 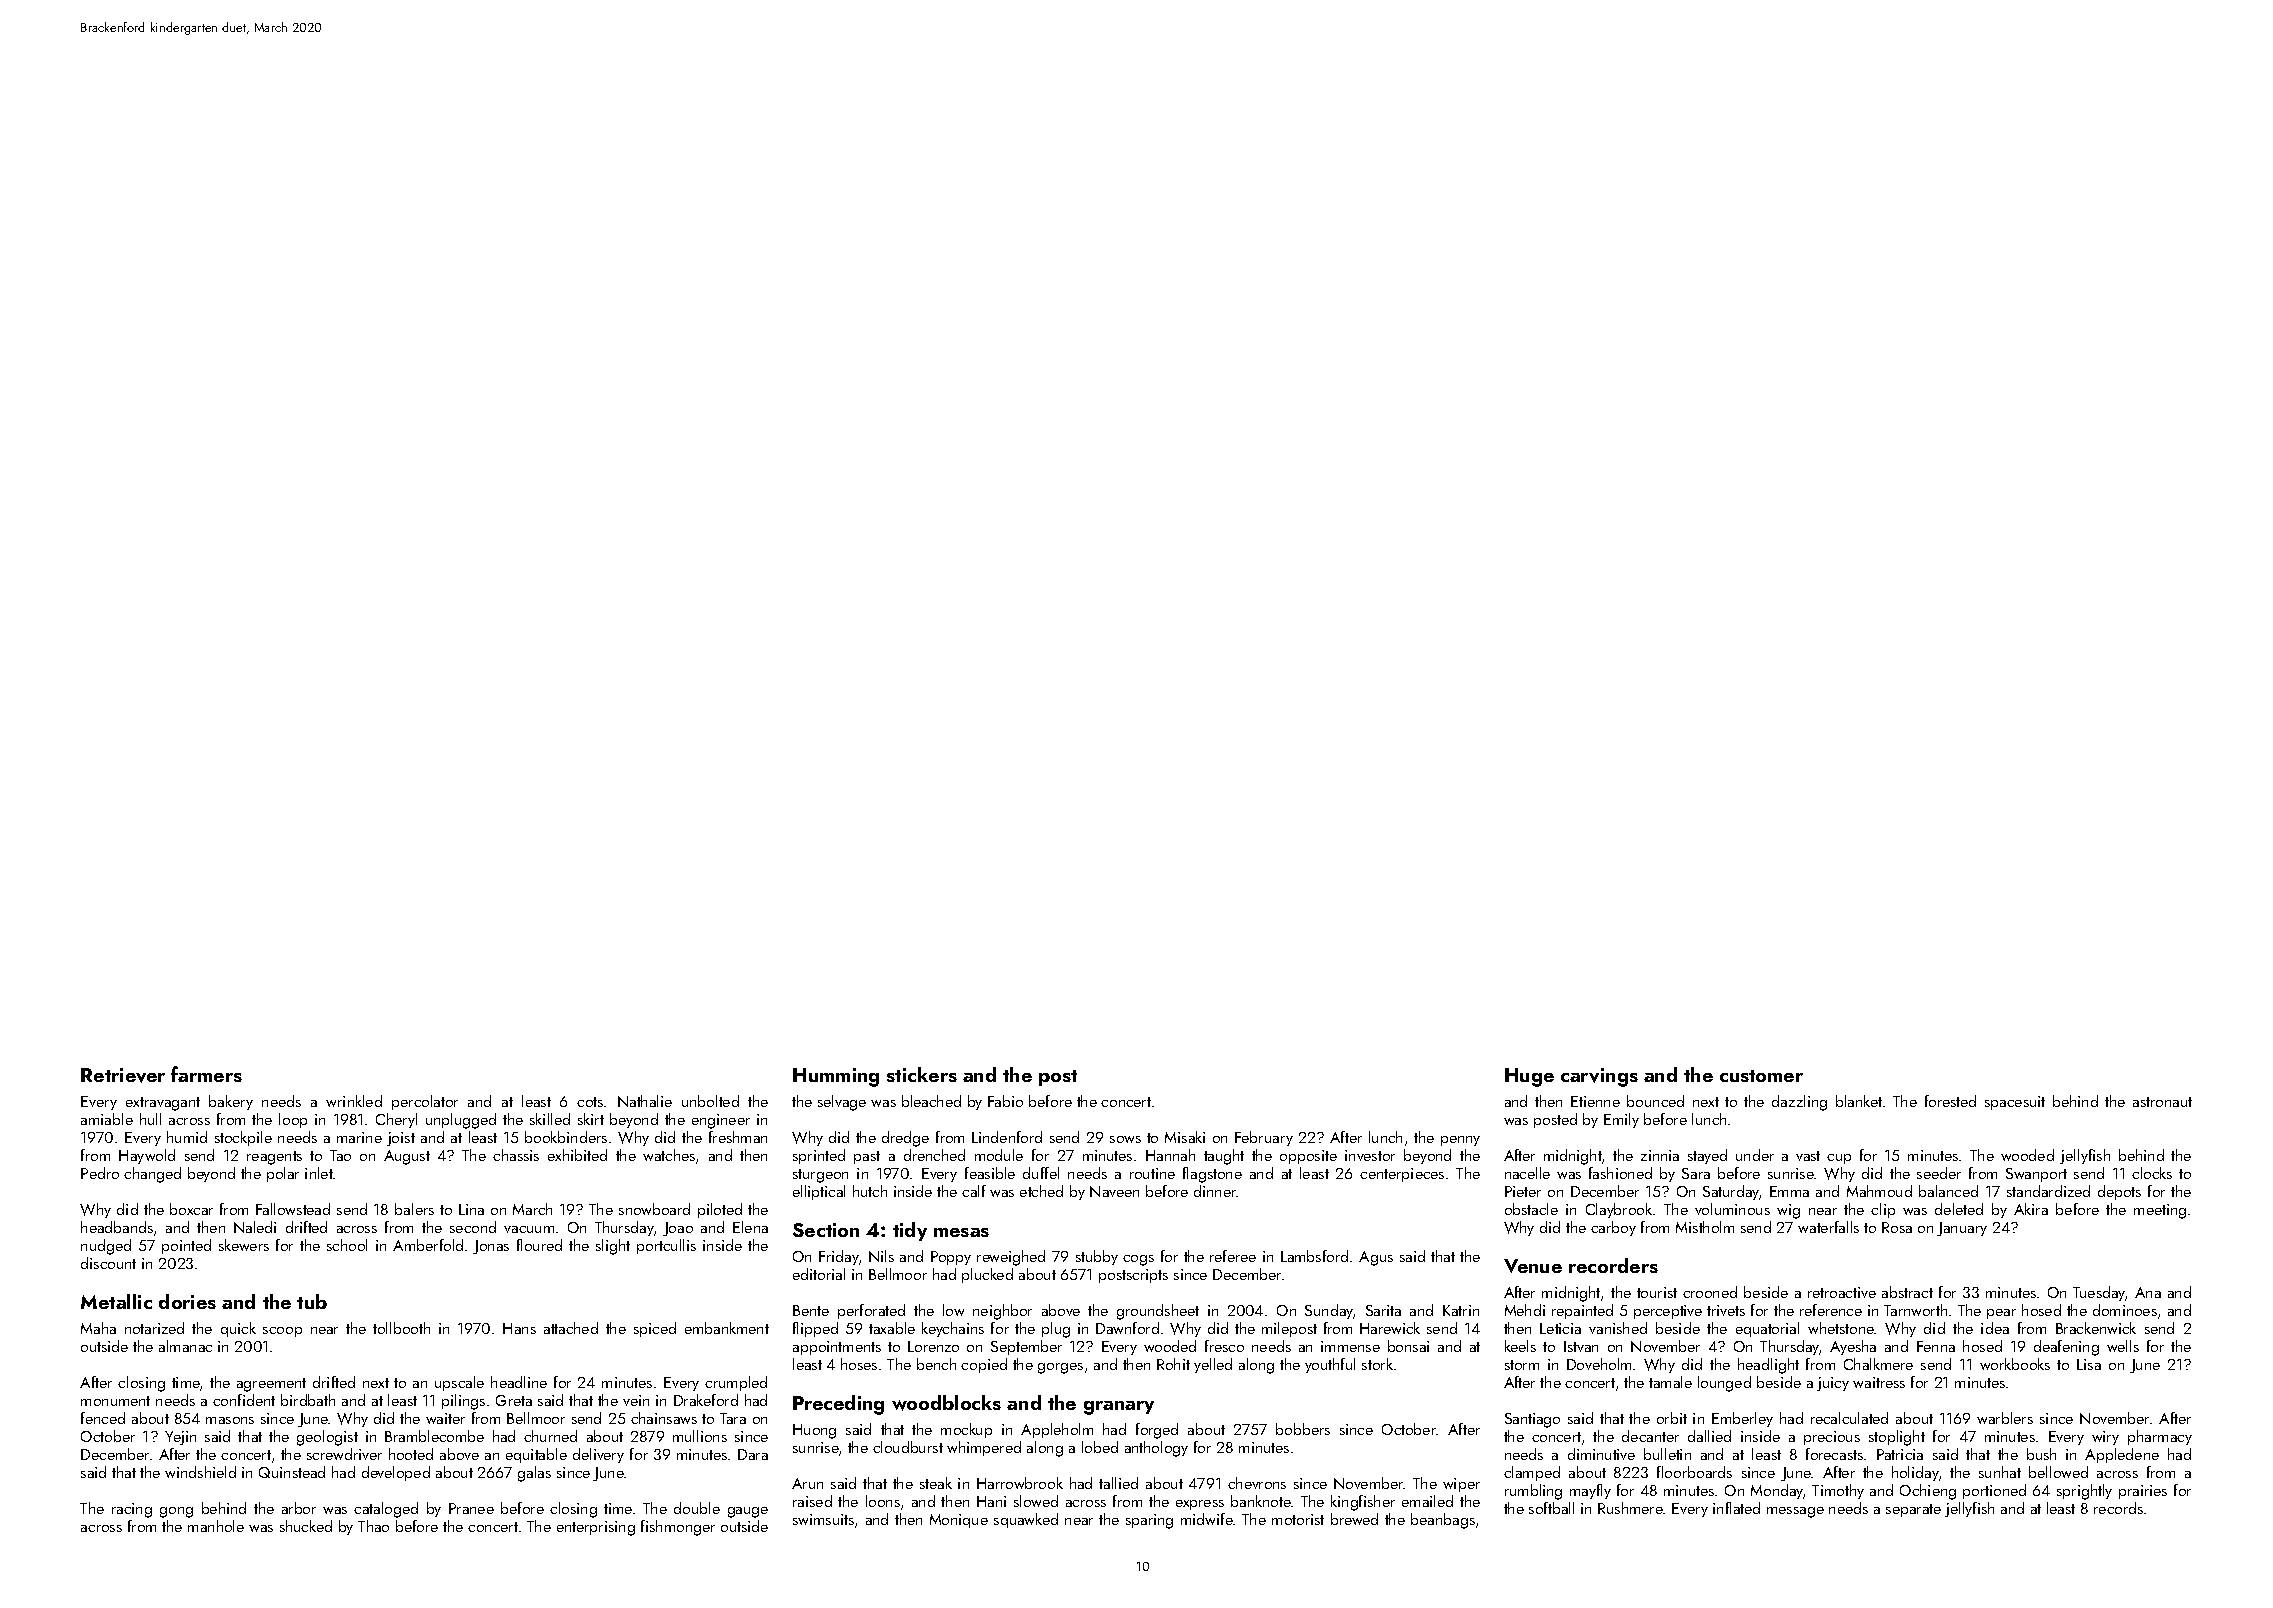 I want to click on Harewick, so click(x=1390, y=1328).
